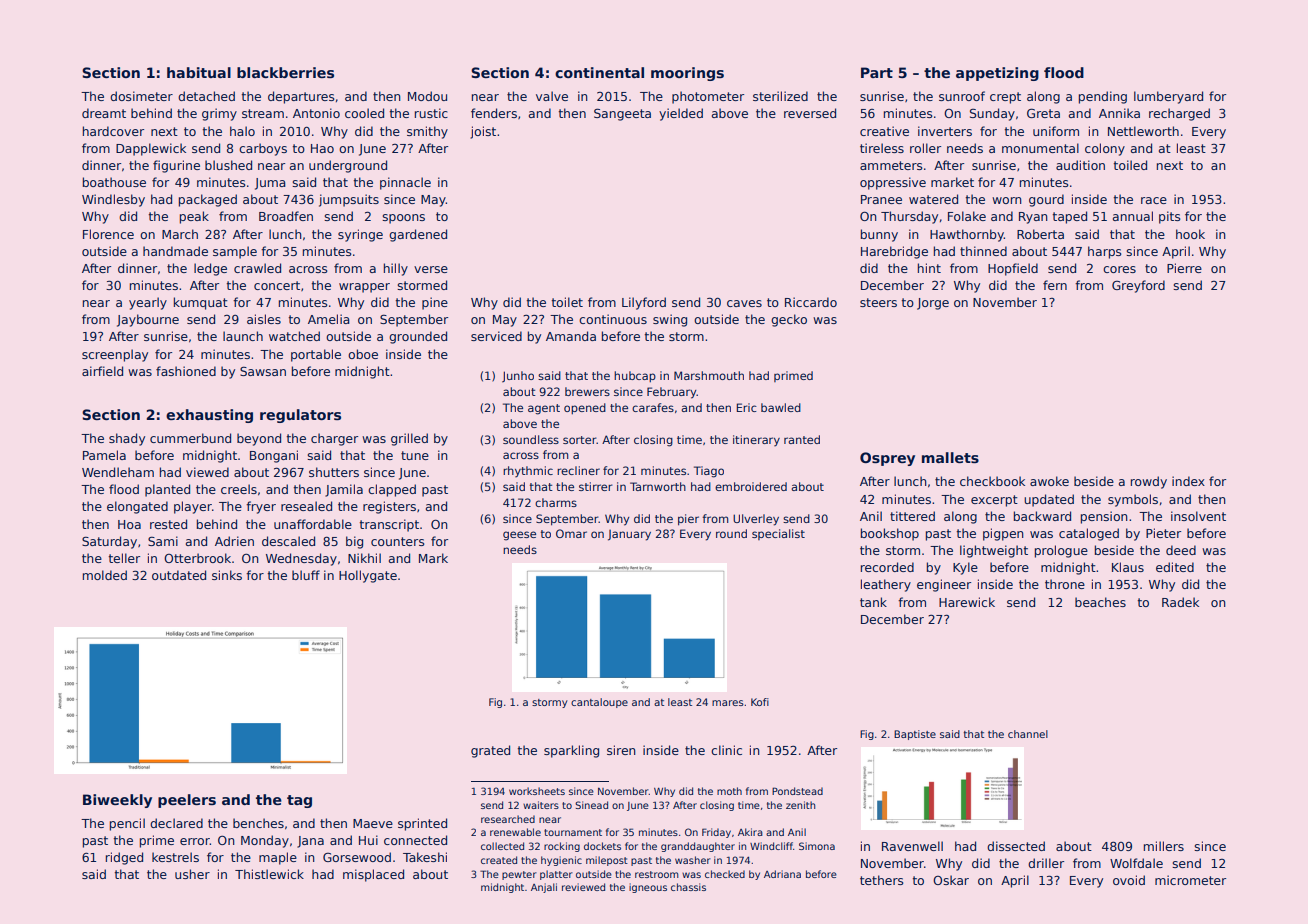  I want to click on sinks, so click(227, 575).
